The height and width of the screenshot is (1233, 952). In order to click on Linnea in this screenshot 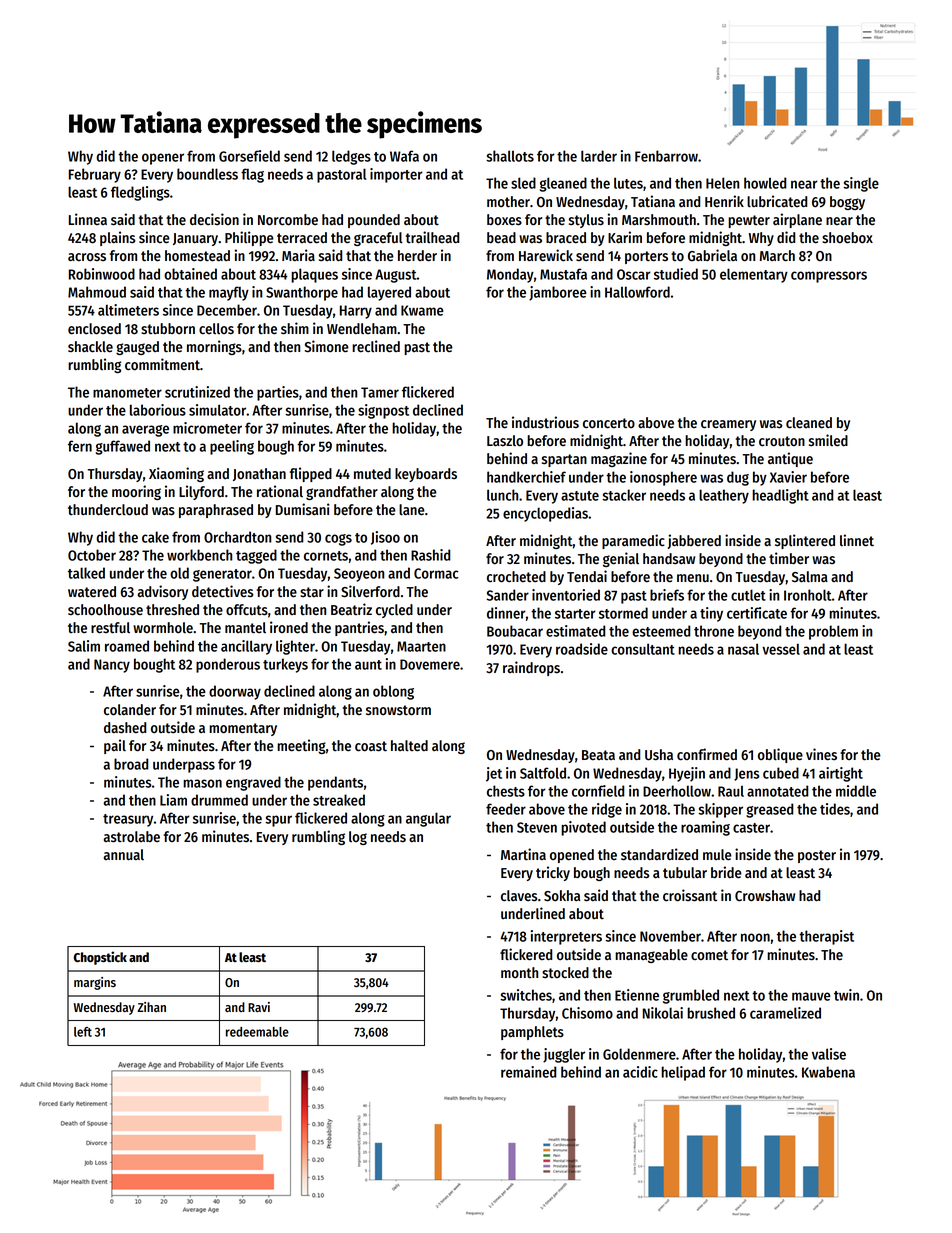, I will do `click(88, 219)`.
